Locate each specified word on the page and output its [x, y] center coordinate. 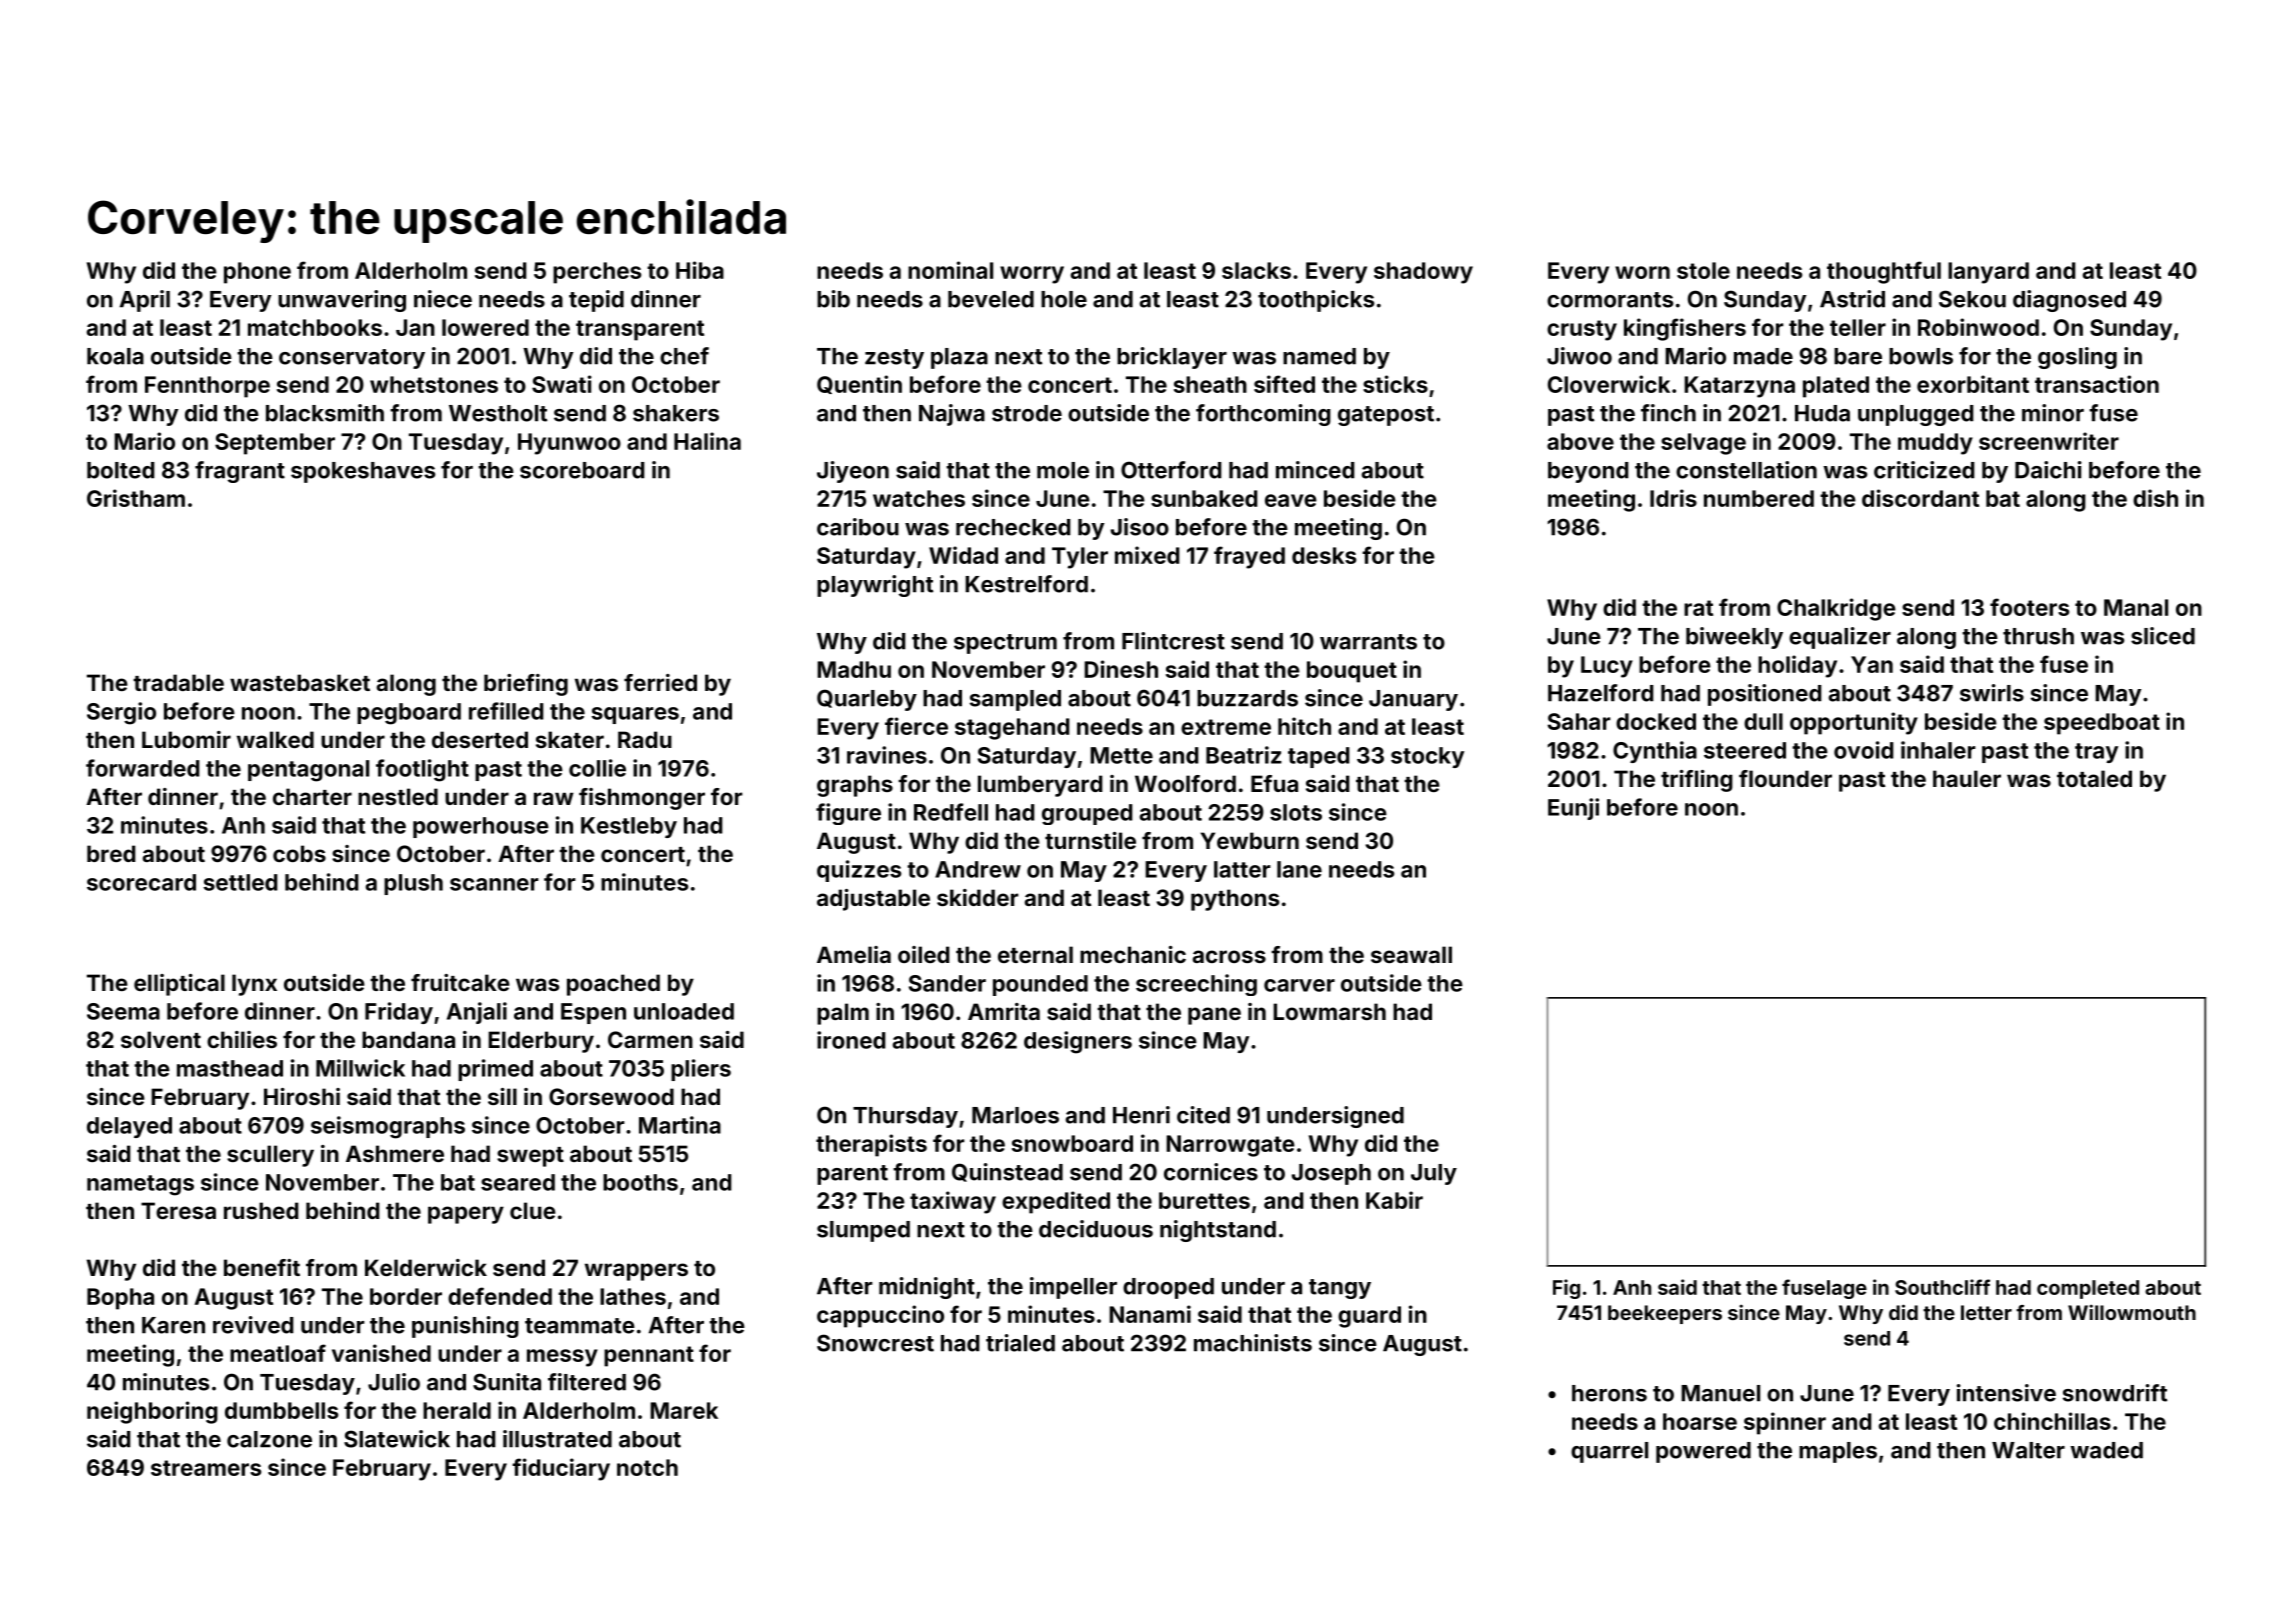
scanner [494, 884]
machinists [1253, 1343]
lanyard [1988, 273]
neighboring [152, 1412]
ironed [851, 1040]
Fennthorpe [207, 387]
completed [2088, 1289]
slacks [1256, 270]
